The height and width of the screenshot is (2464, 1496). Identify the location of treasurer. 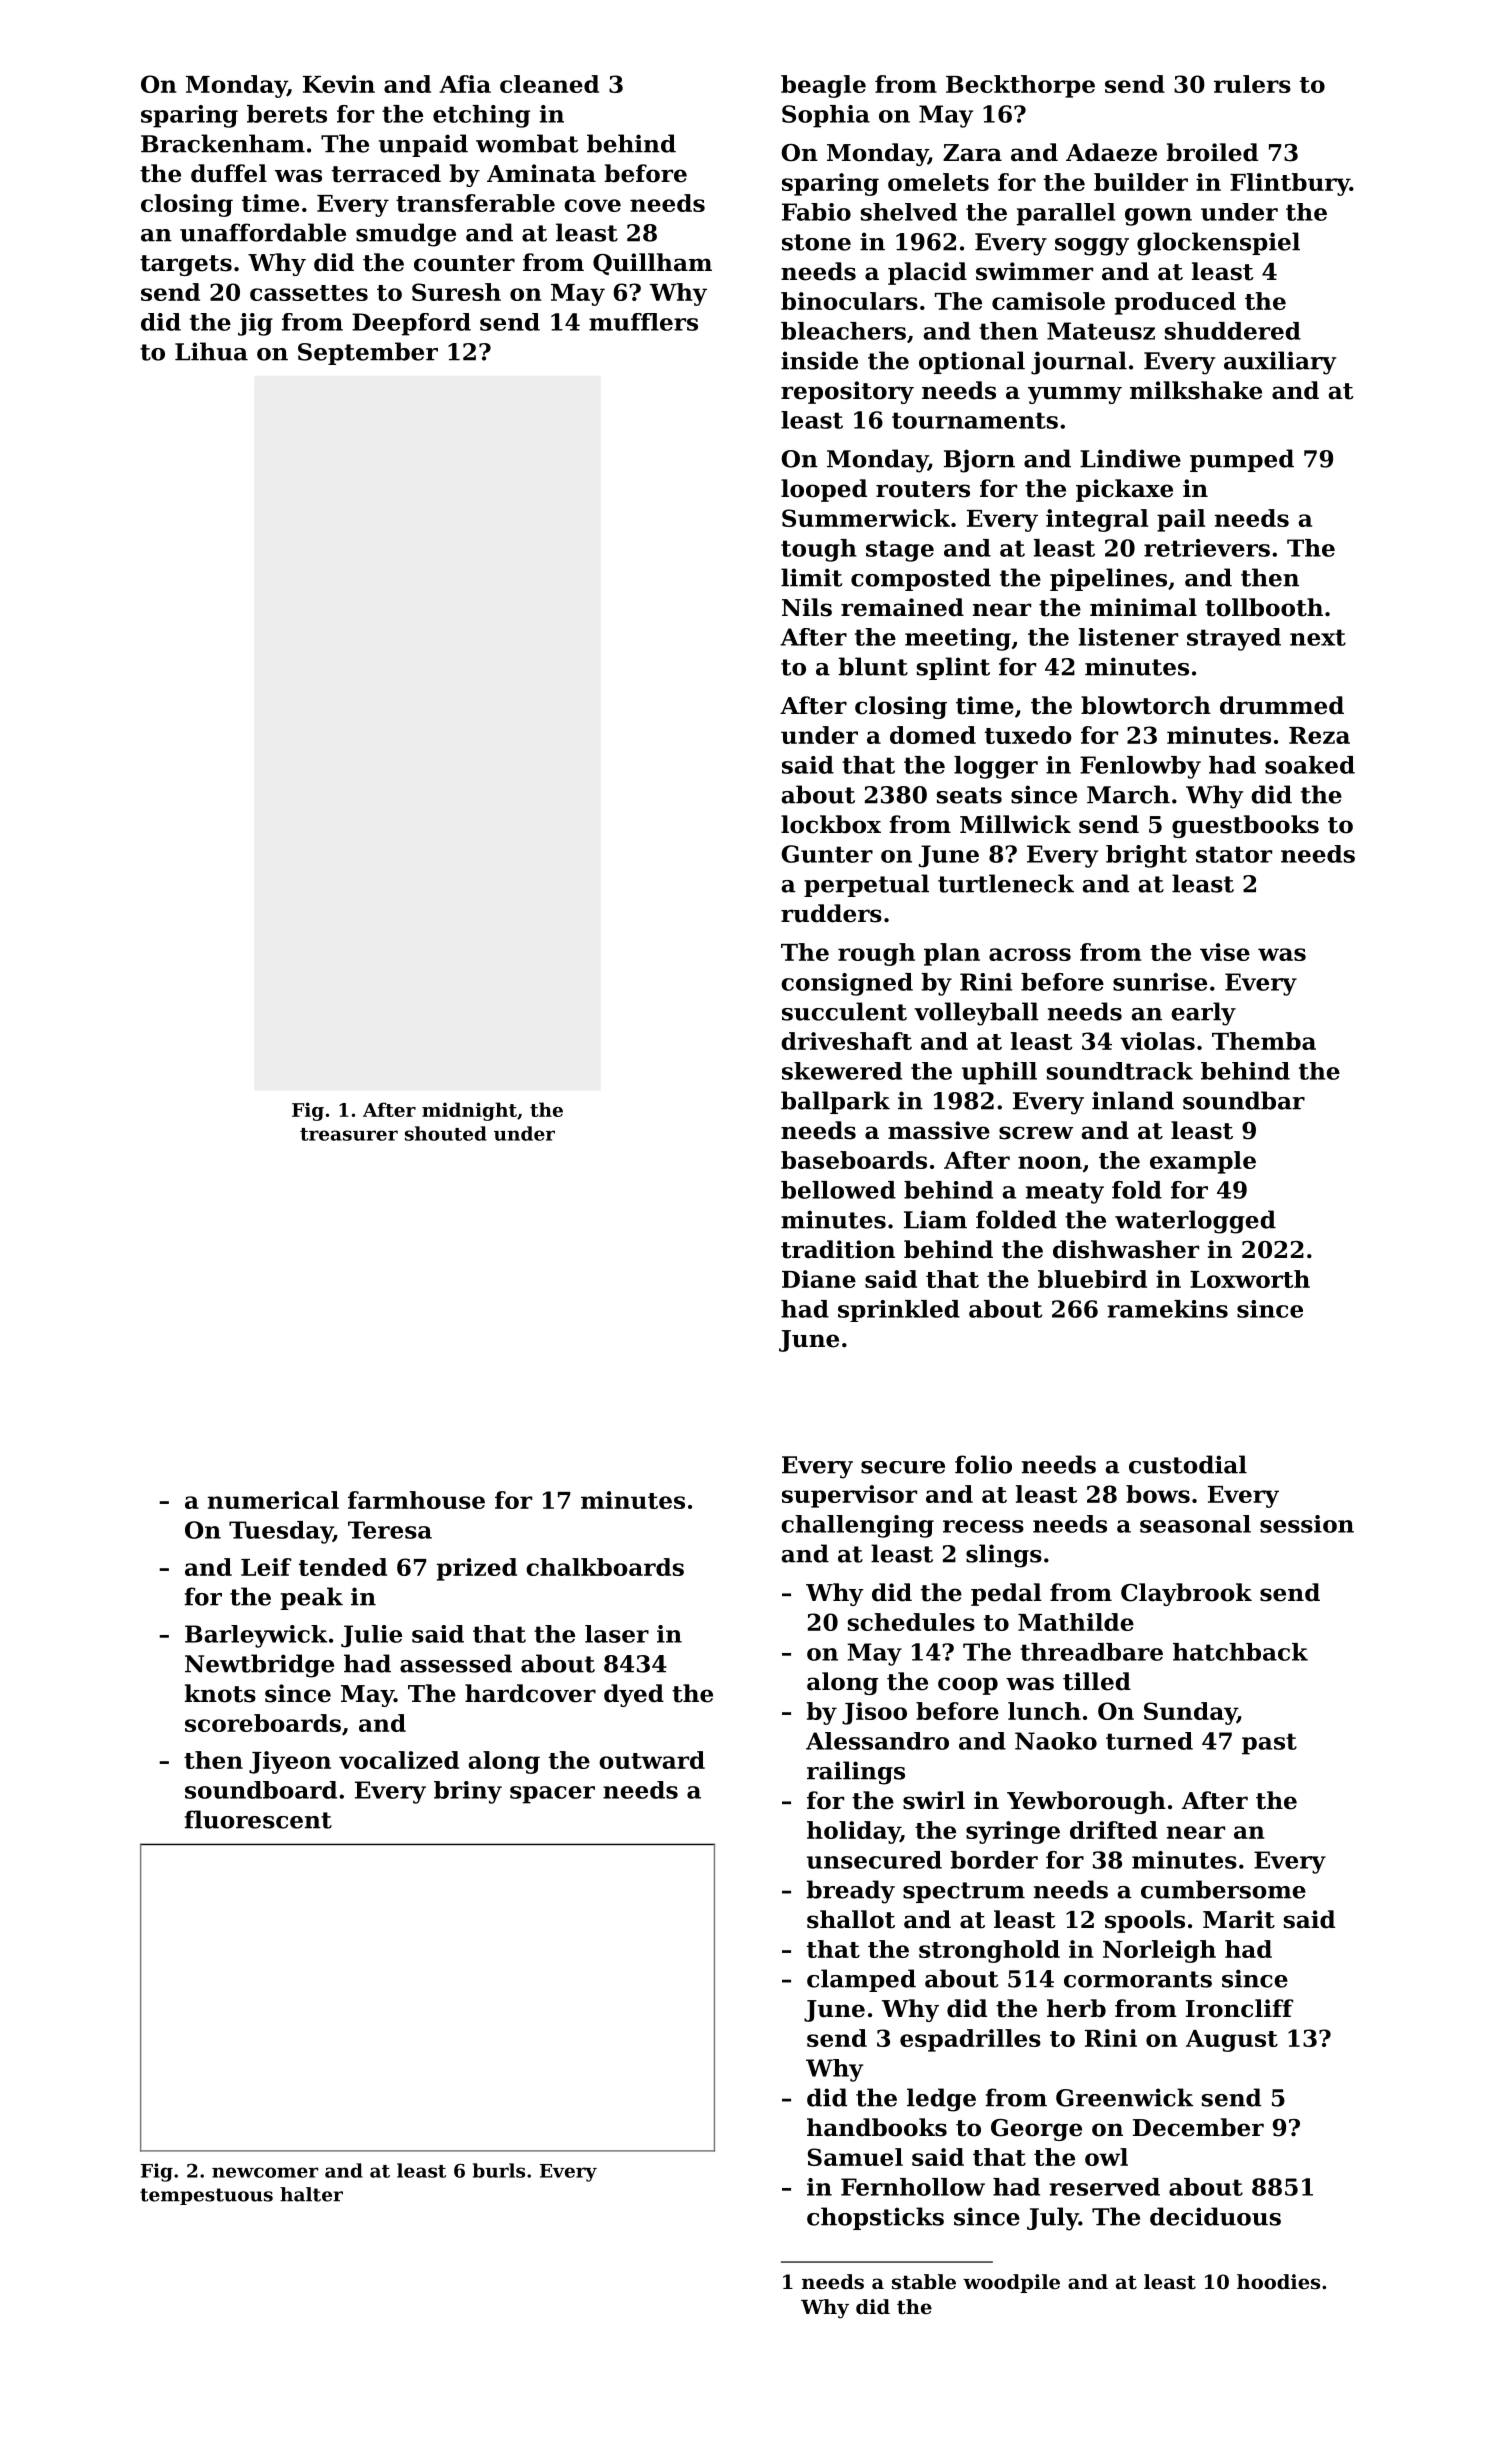
(349, 1134).
